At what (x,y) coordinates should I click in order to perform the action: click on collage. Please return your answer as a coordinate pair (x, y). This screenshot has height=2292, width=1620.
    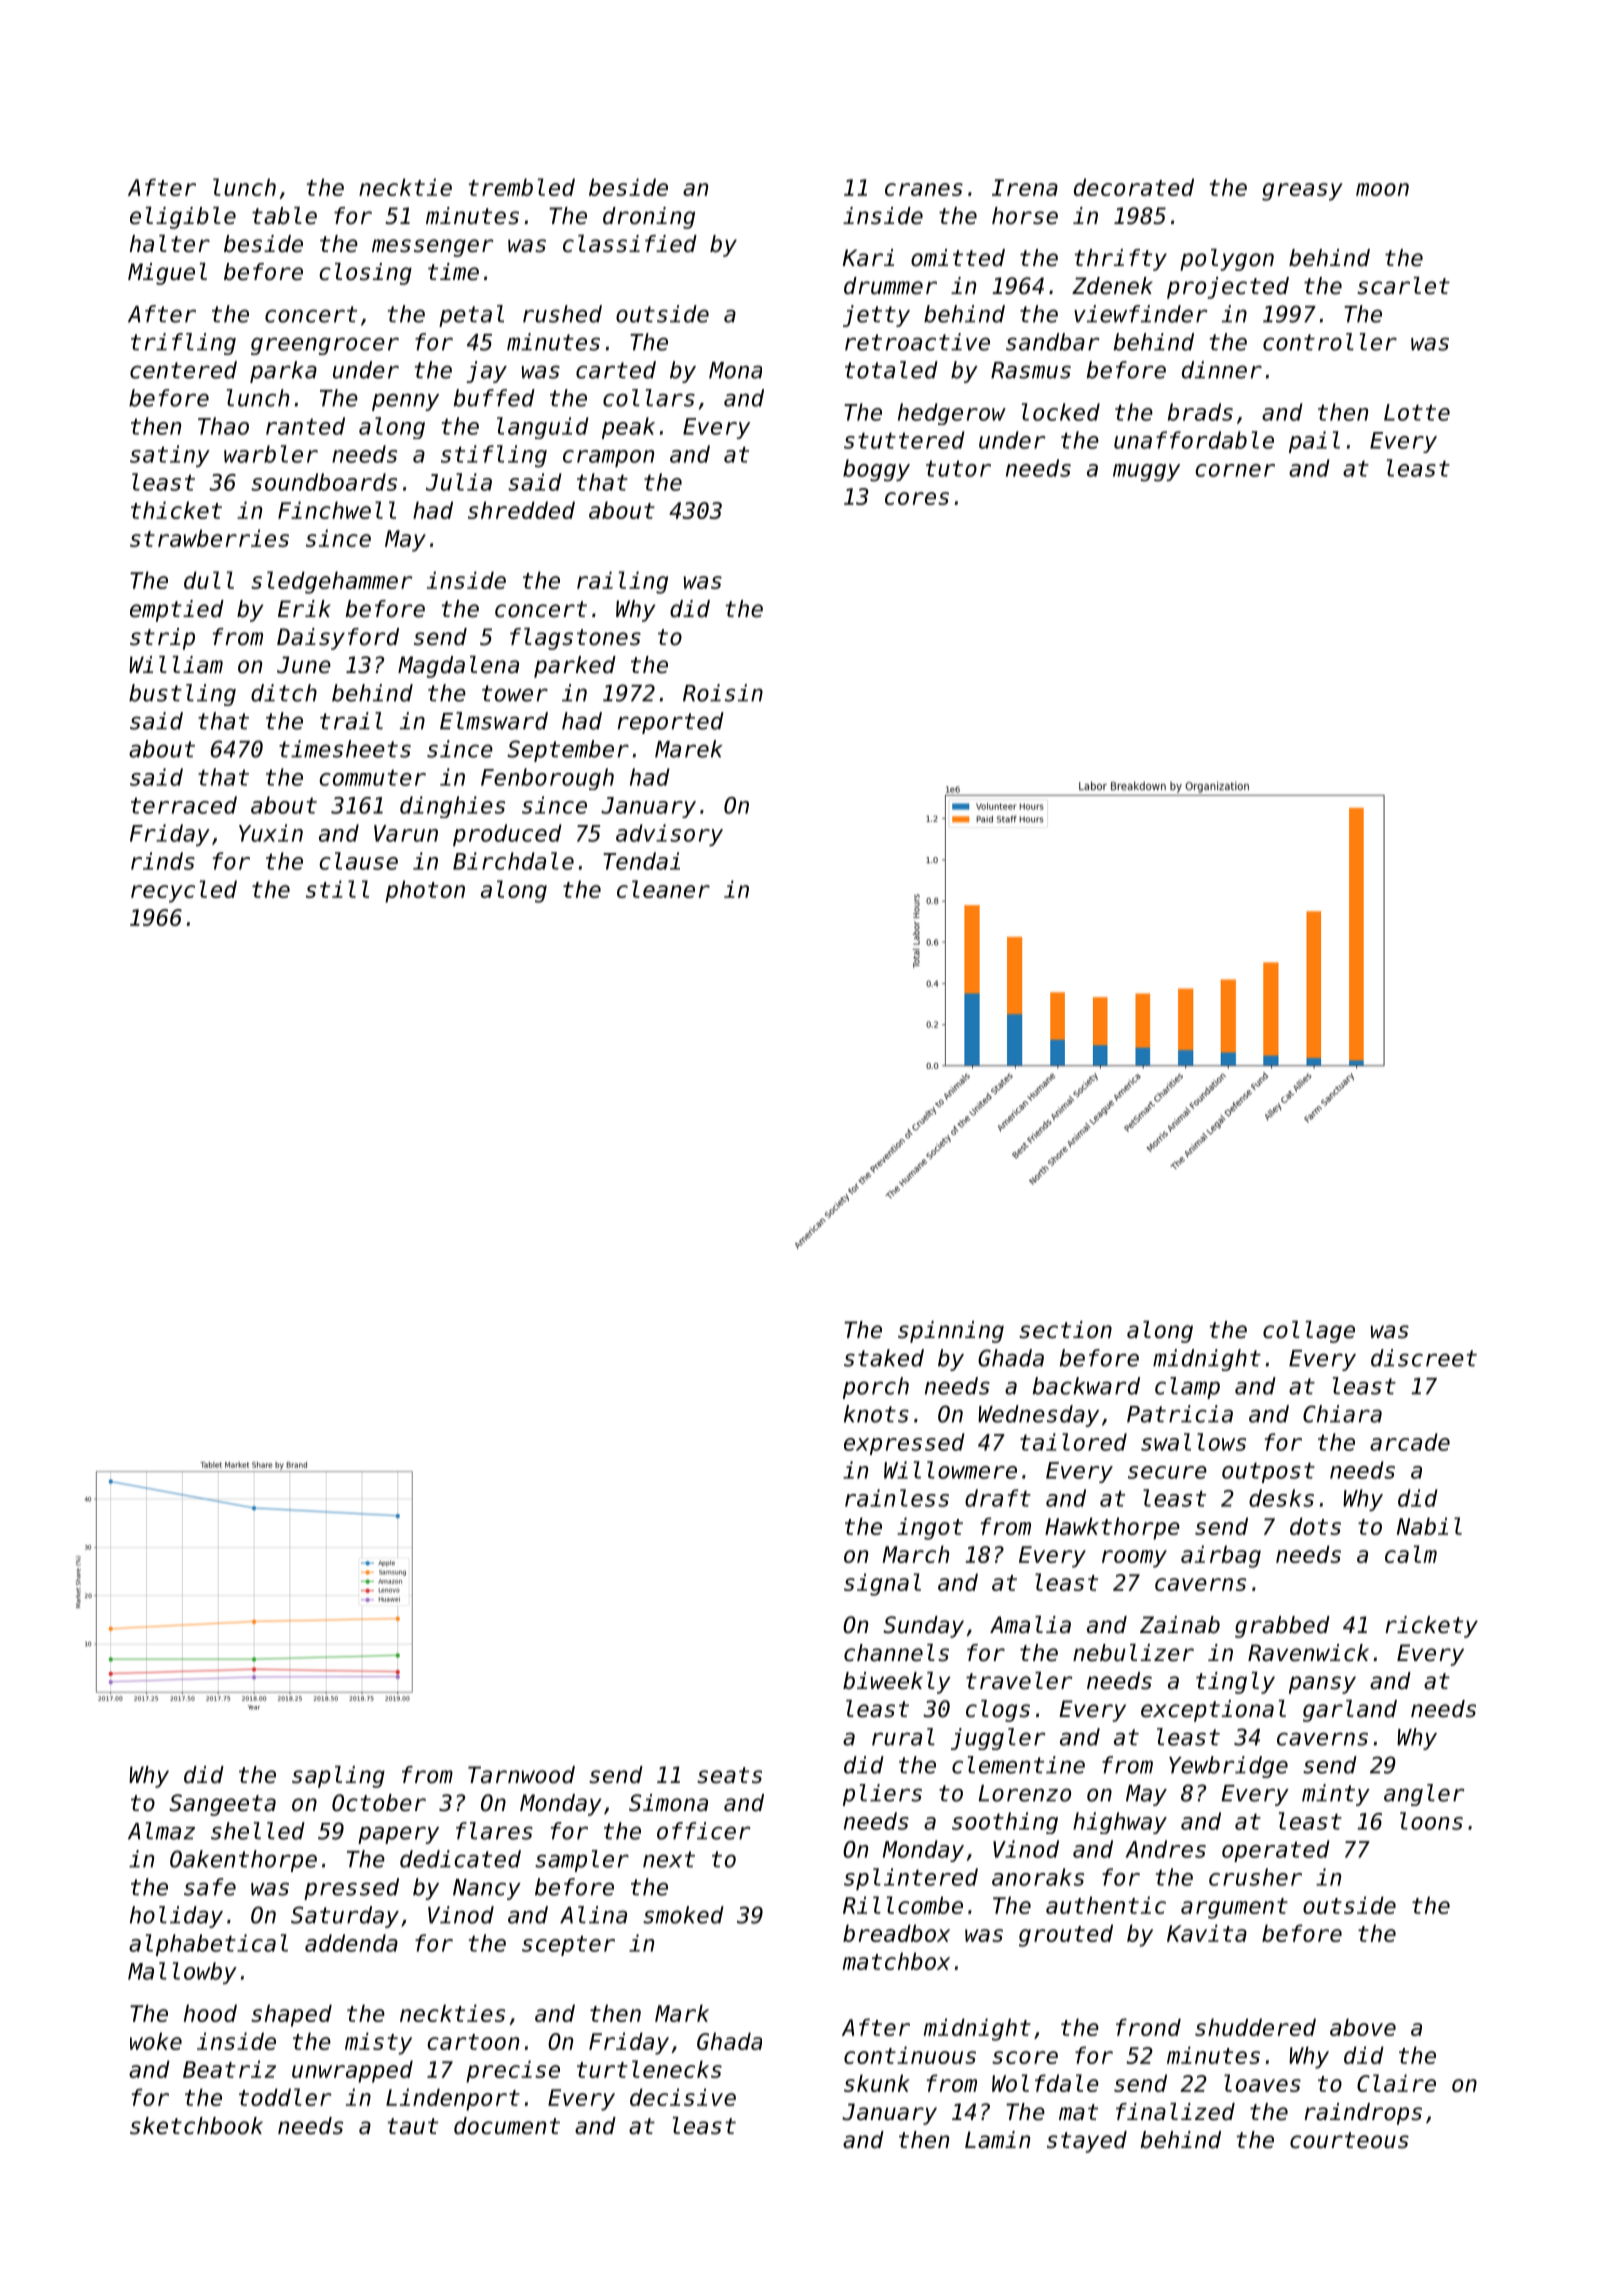
    Looking at the image, I should click on (1309, 1332).
